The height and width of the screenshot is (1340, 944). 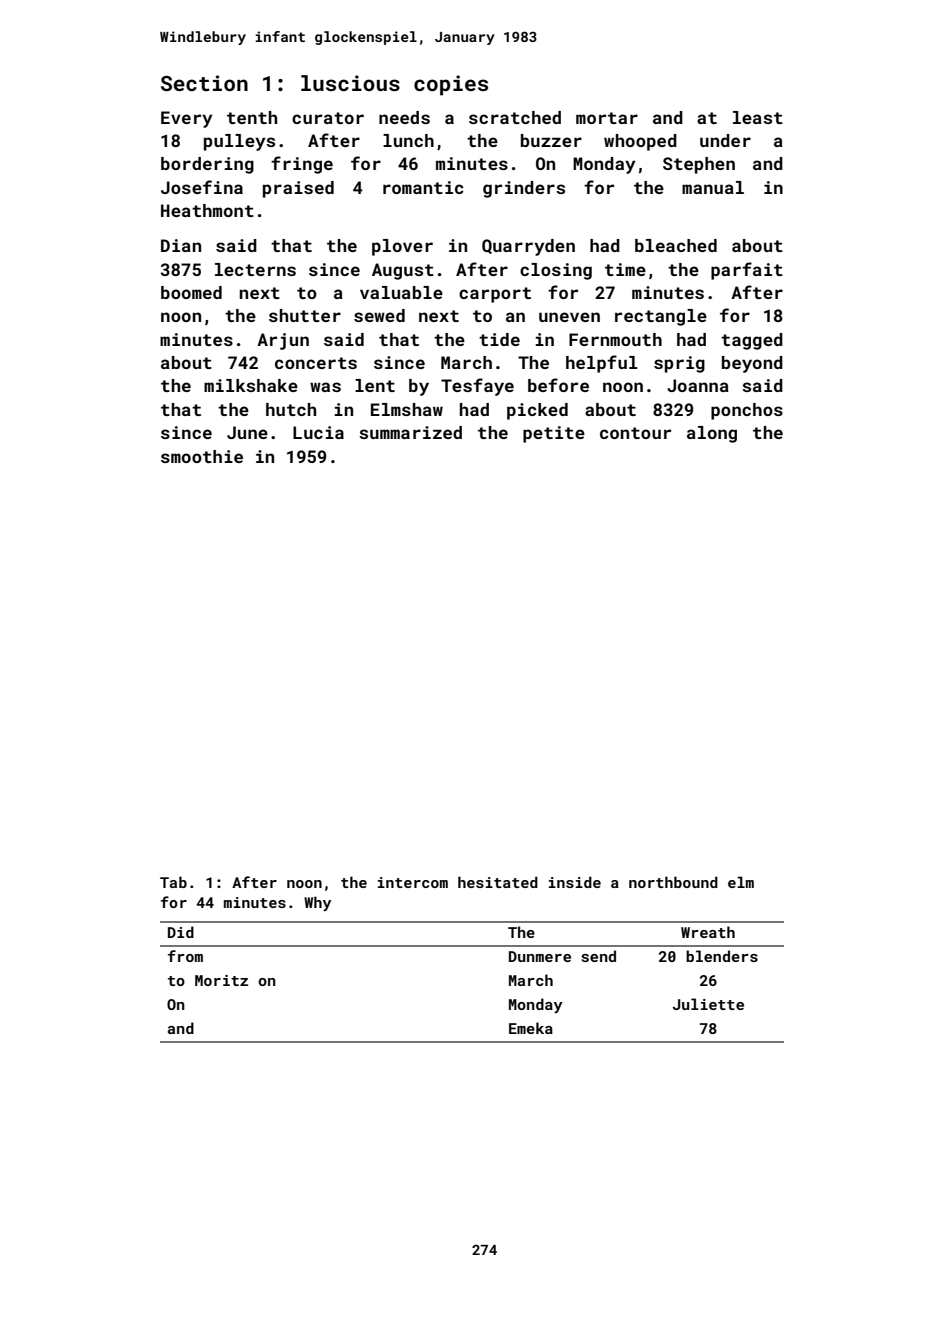 What do you see at coordinates (173, 882) in the screenshot?
I see `Tab` at bounding box center [173, 882].
